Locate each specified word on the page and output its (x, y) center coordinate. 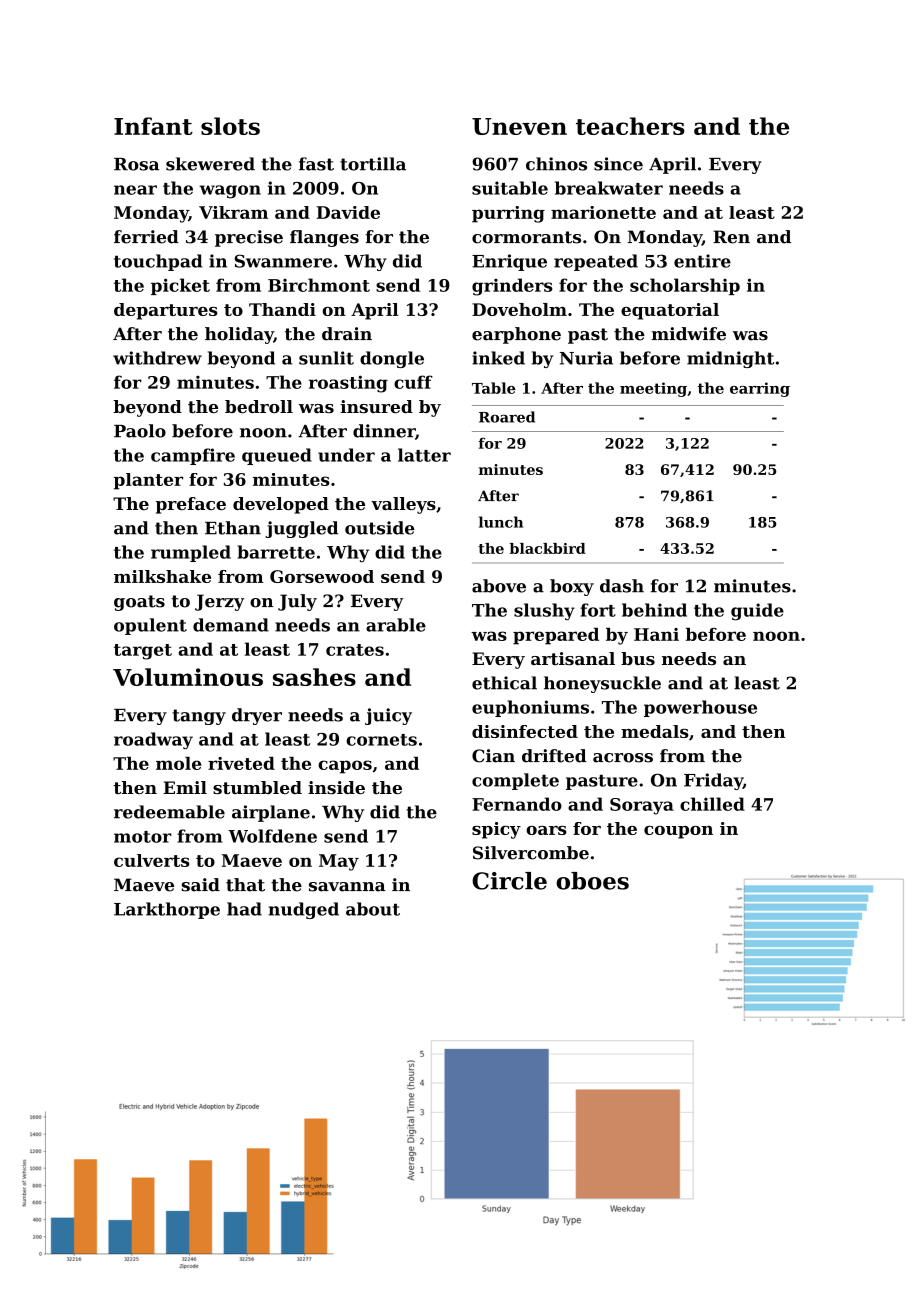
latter (424, 455)
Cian (493, 756)
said (201, 885)
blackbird (548, 548)
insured (376, 406)
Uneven (519, 126)
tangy (199, 717)
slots (230, 126)
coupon (678, 832)
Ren (731, 237)
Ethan (233, 528)
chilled (712, 804)
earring (760, 389)
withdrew (157, 358)
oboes (592, 881)
